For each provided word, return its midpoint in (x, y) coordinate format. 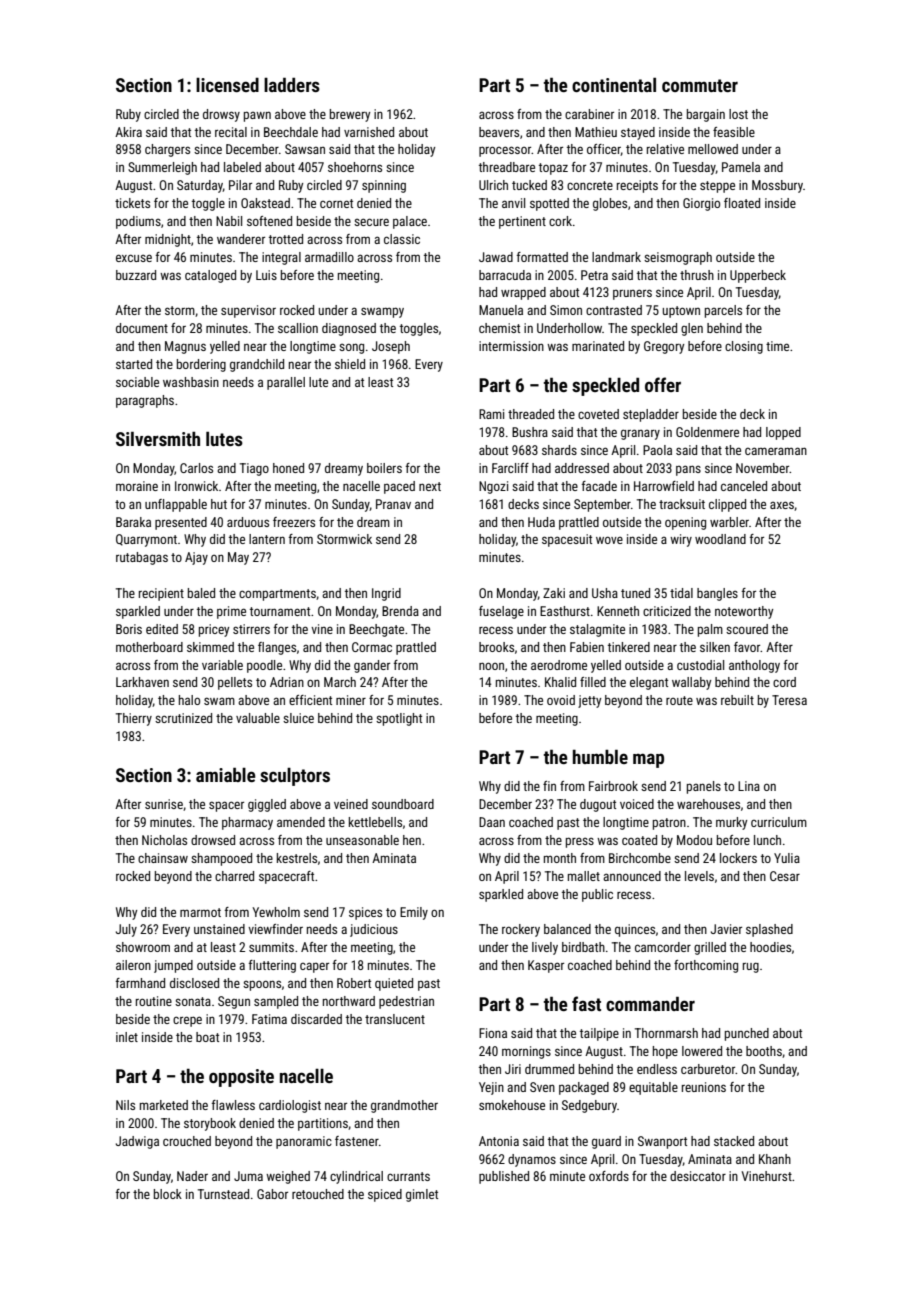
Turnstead (223, 1194)
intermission (511, 346)
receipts (637, 186)
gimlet (422, 1195)
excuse (134, 258)
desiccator (698, 1176)
